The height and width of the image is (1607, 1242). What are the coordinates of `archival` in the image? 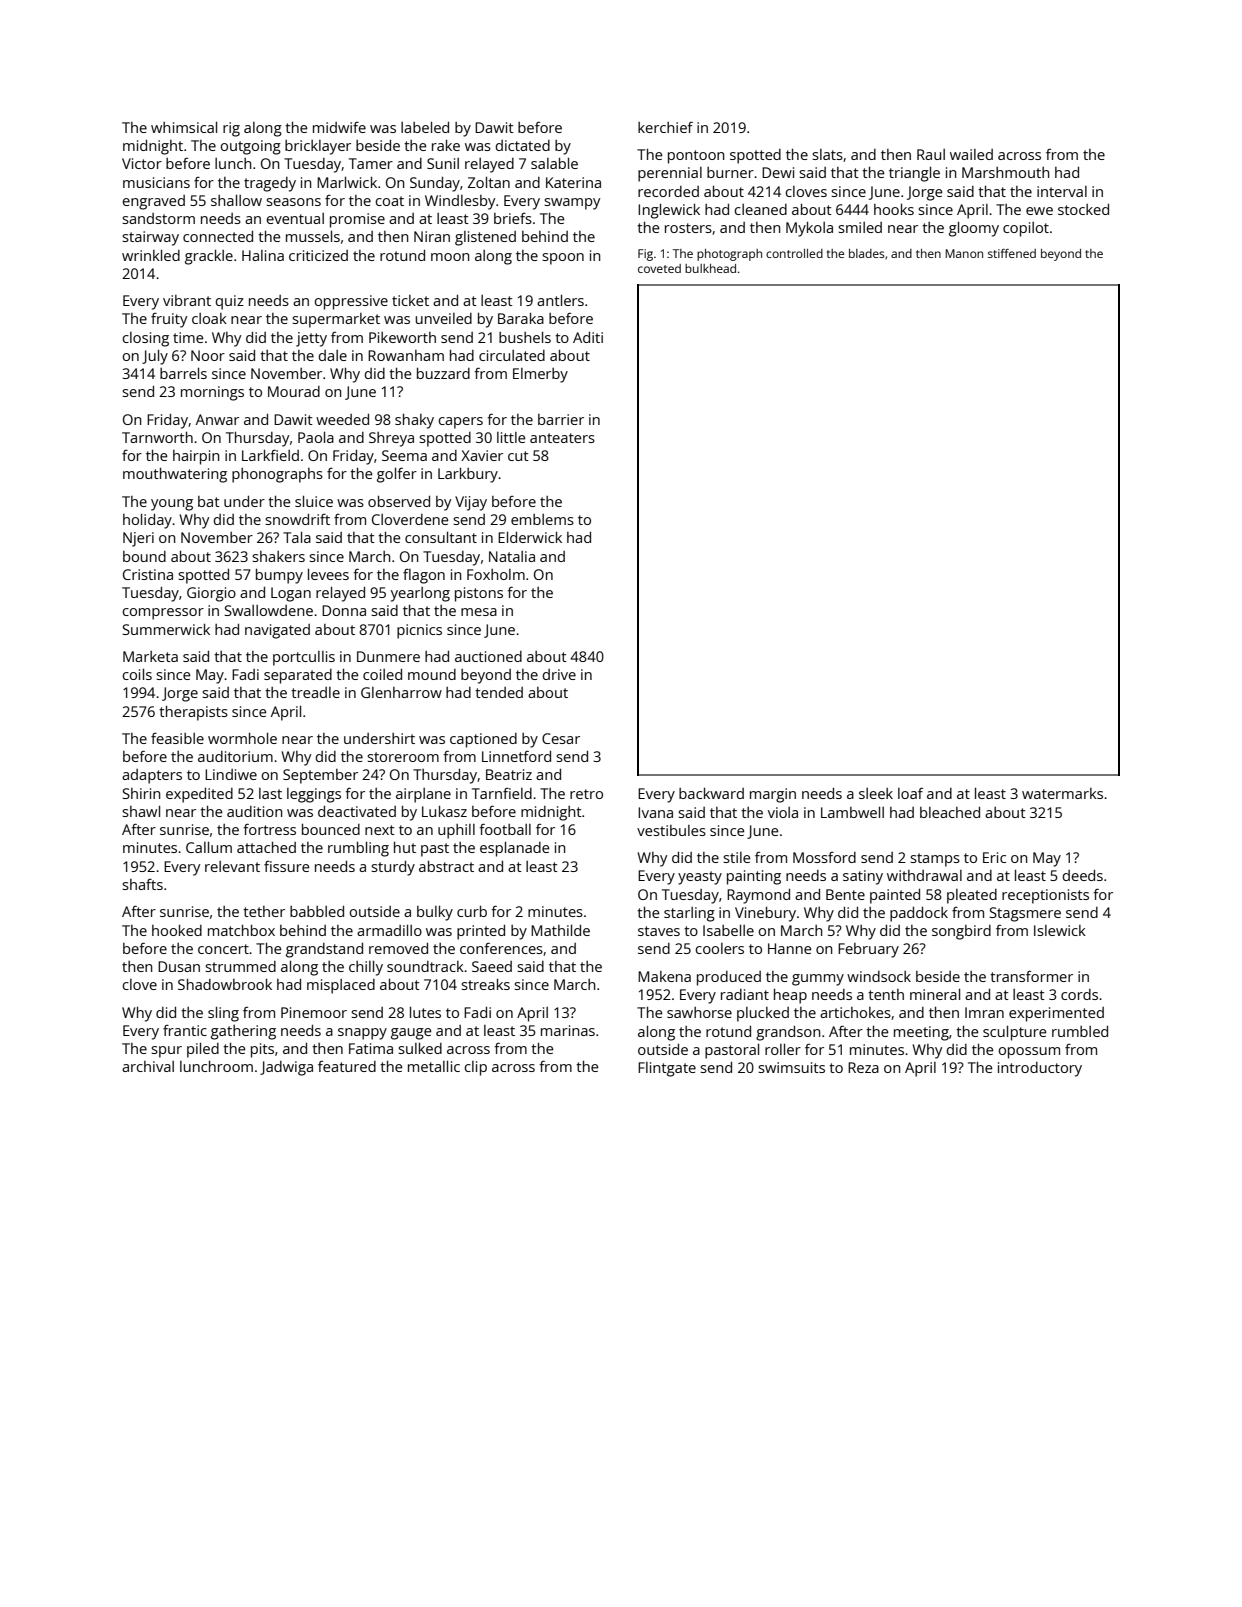 It's located at (148, 1066).
